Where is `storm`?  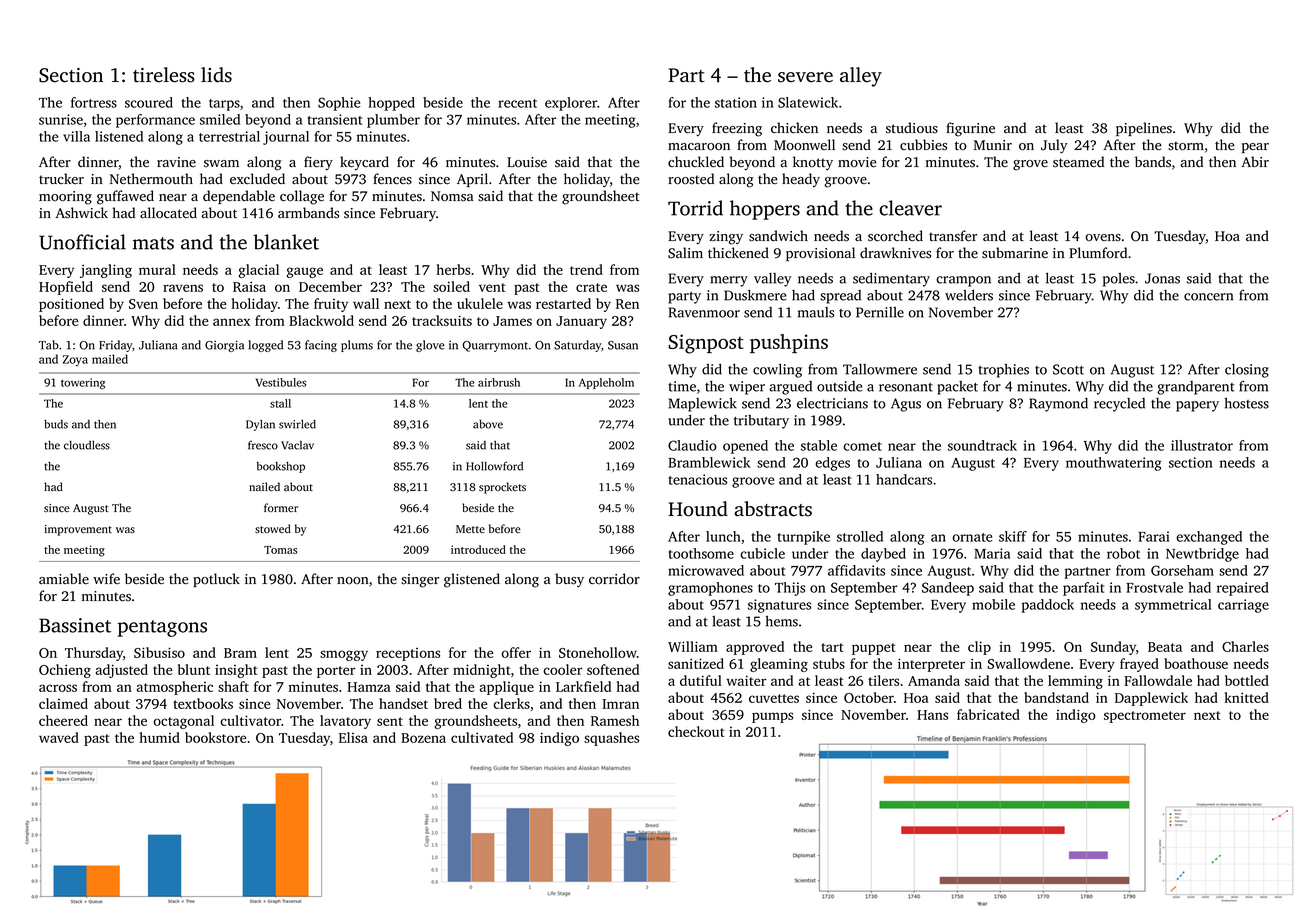 storm is located at coordinates (1186, 146).
